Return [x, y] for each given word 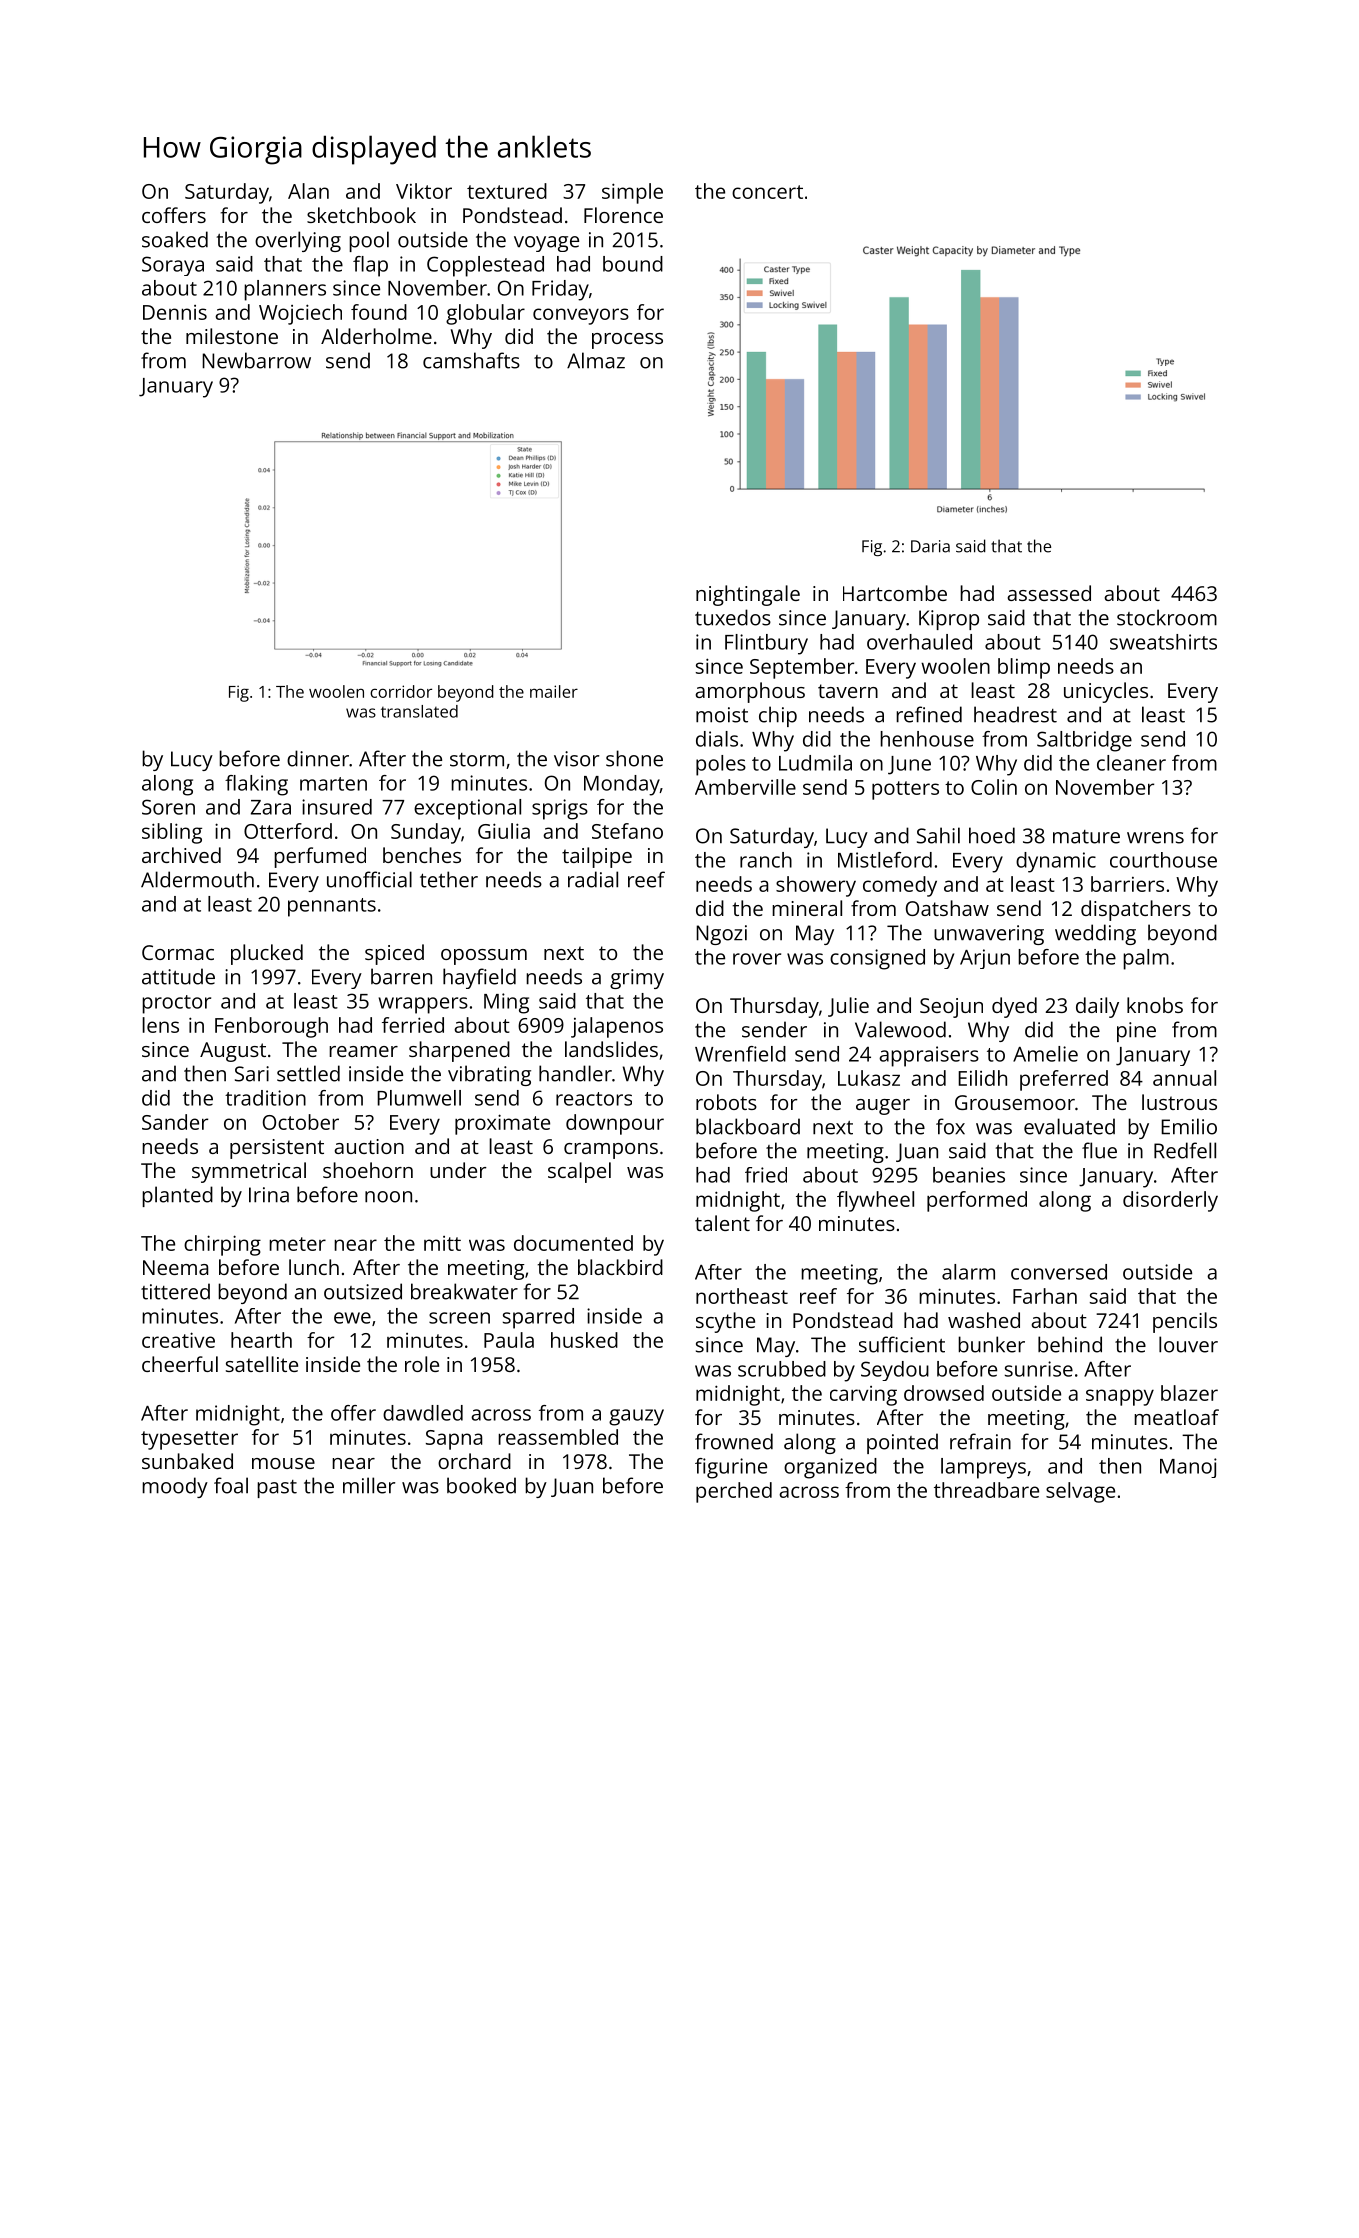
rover [757, 959]
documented [573, 1243]
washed [984, 1320]
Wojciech [300, 314]
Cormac [178, 952]
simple [632, 193]
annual [1184, 1078]
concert [767, 192]
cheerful [180, 1364]
